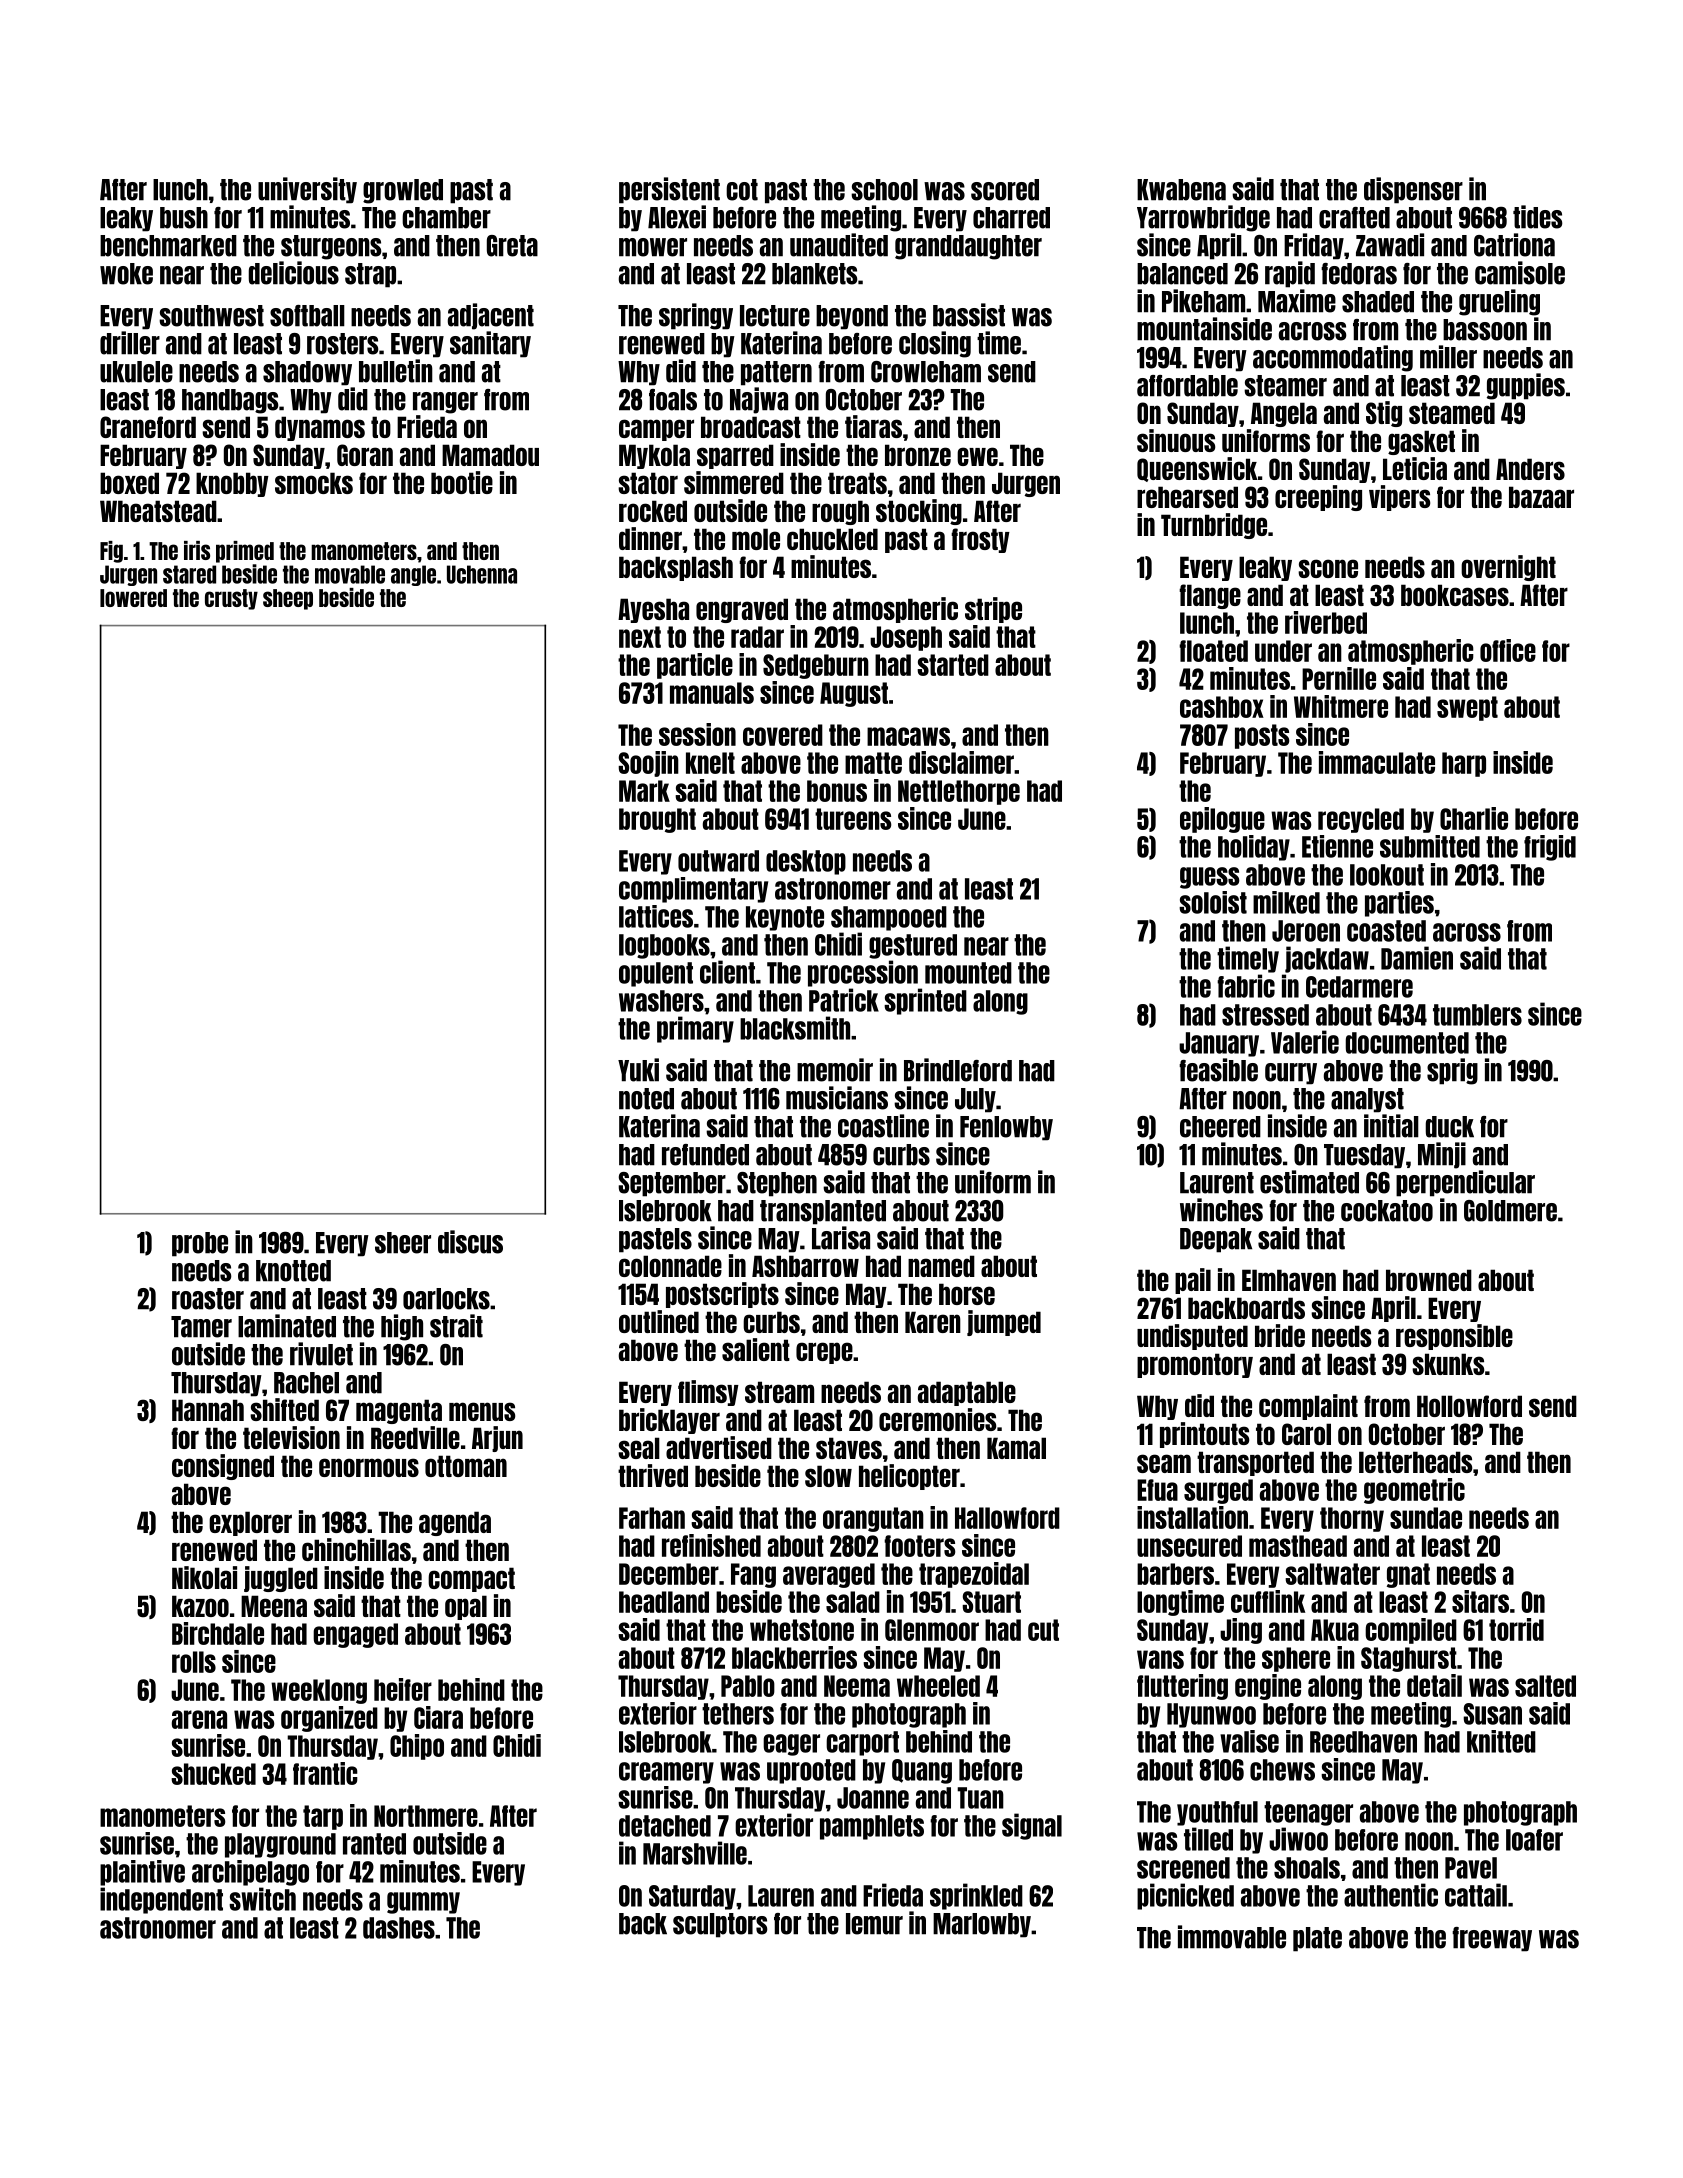 The height and width of the screenshot is (2178, 1683). Describe the element at coordinates (399, 1928) in the screenshot. I see `dashes` at that location.
